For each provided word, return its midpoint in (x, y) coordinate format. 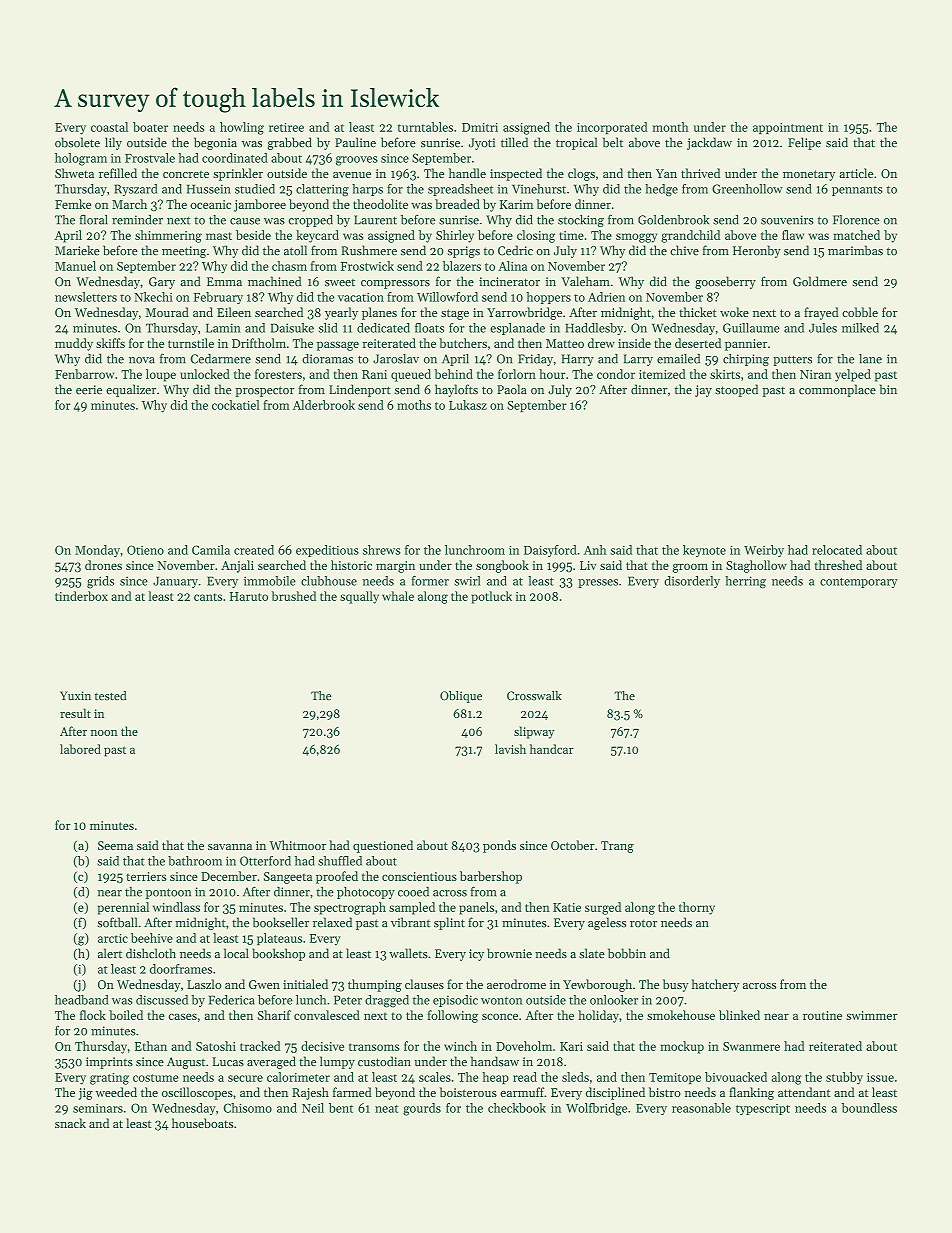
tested (110, 696)
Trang (617, 847)
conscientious (419, 876)
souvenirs (787, 220)
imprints (109, 1063)
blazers (462, 266)
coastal (109, 127)
